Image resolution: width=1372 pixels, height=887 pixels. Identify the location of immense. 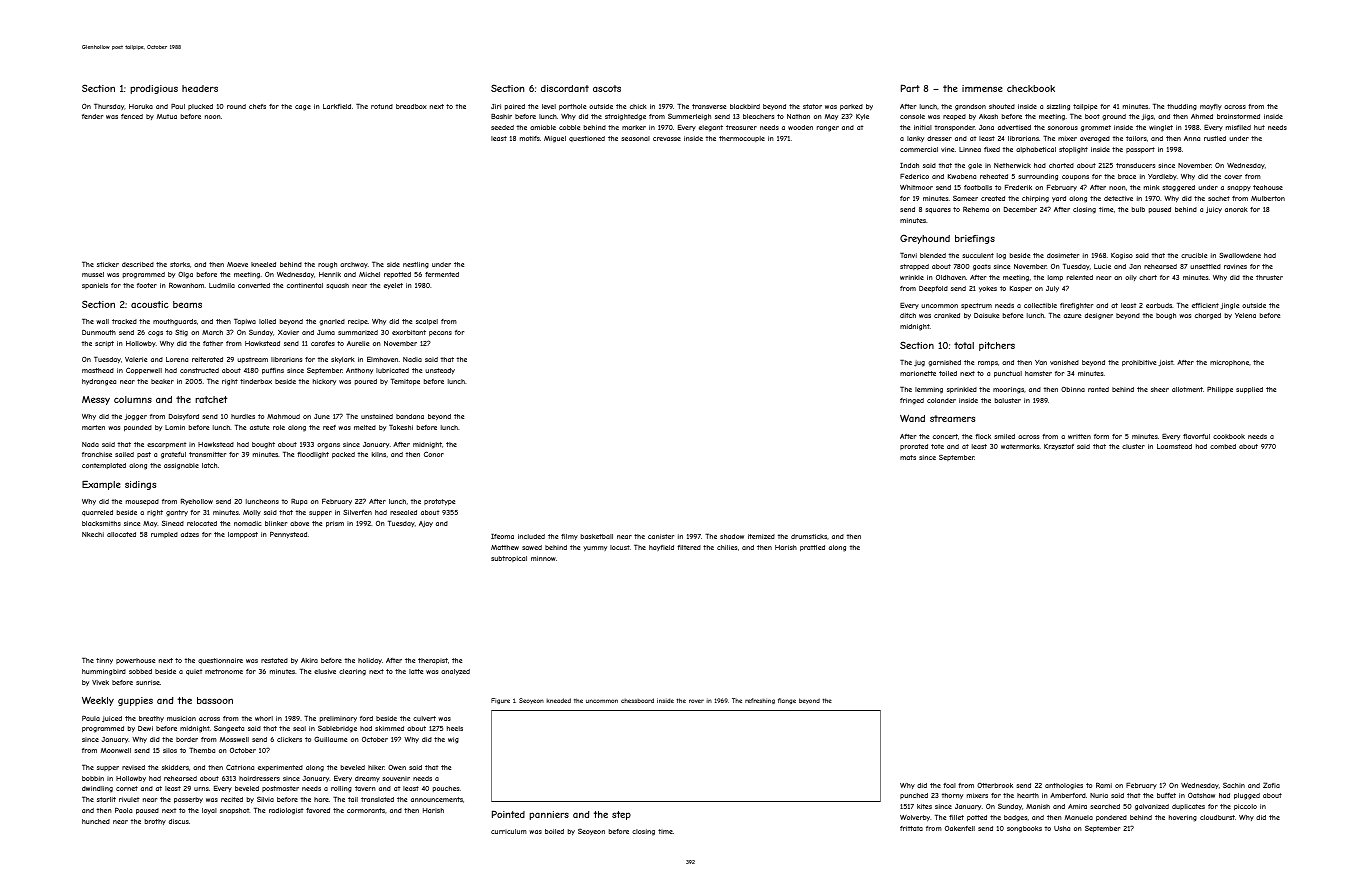
(982, 88).
